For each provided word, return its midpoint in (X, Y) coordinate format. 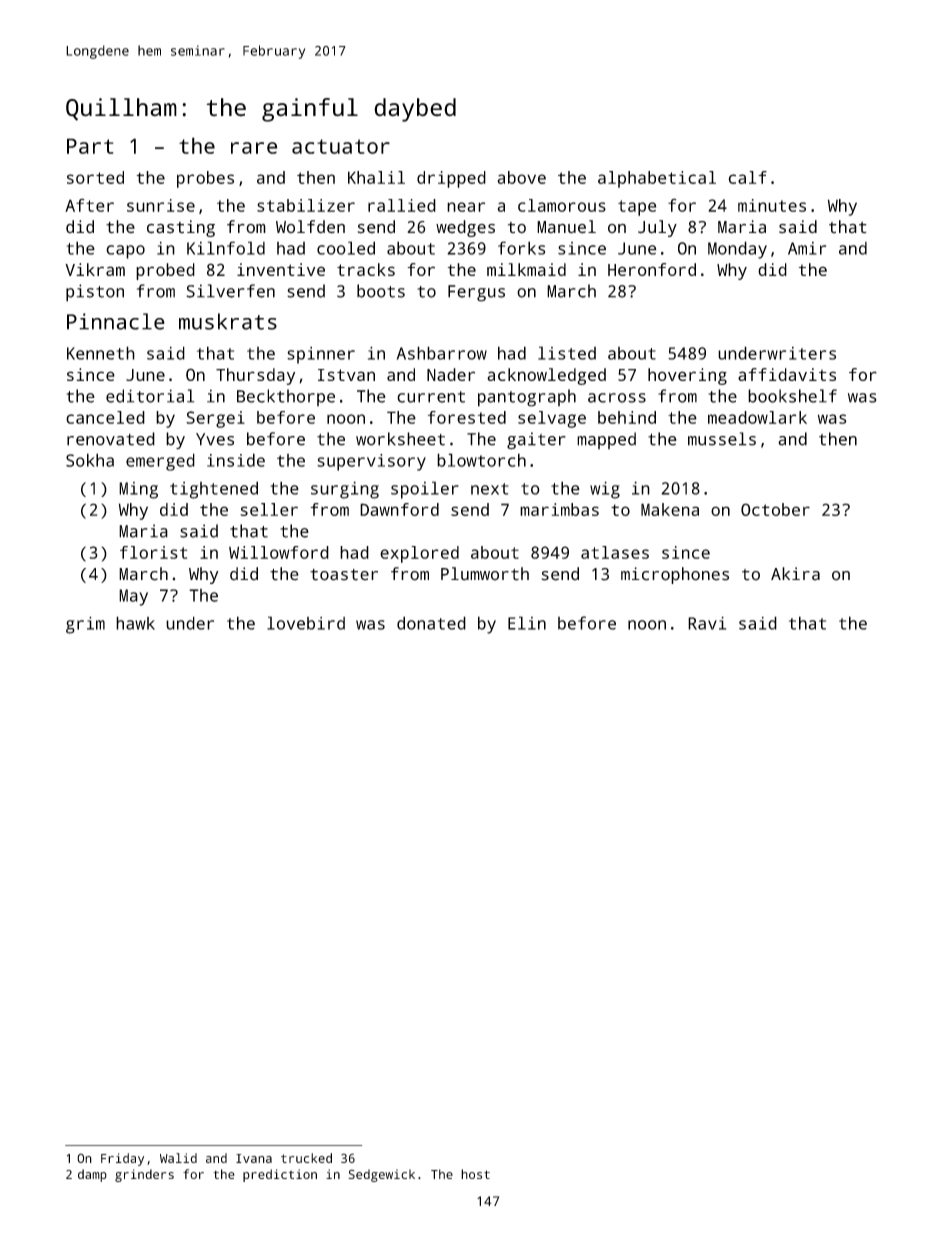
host (475, 1174)
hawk (135, 623)
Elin (527, 623)
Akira (795, 574)
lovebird (306, 623)
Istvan (346, 375)
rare (254, 148)
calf (747, 177)
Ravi (707, 623)
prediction (280, 1175)
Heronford (652, 269)
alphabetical (657, 179)
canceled (105, 417)
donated (431, 623)
